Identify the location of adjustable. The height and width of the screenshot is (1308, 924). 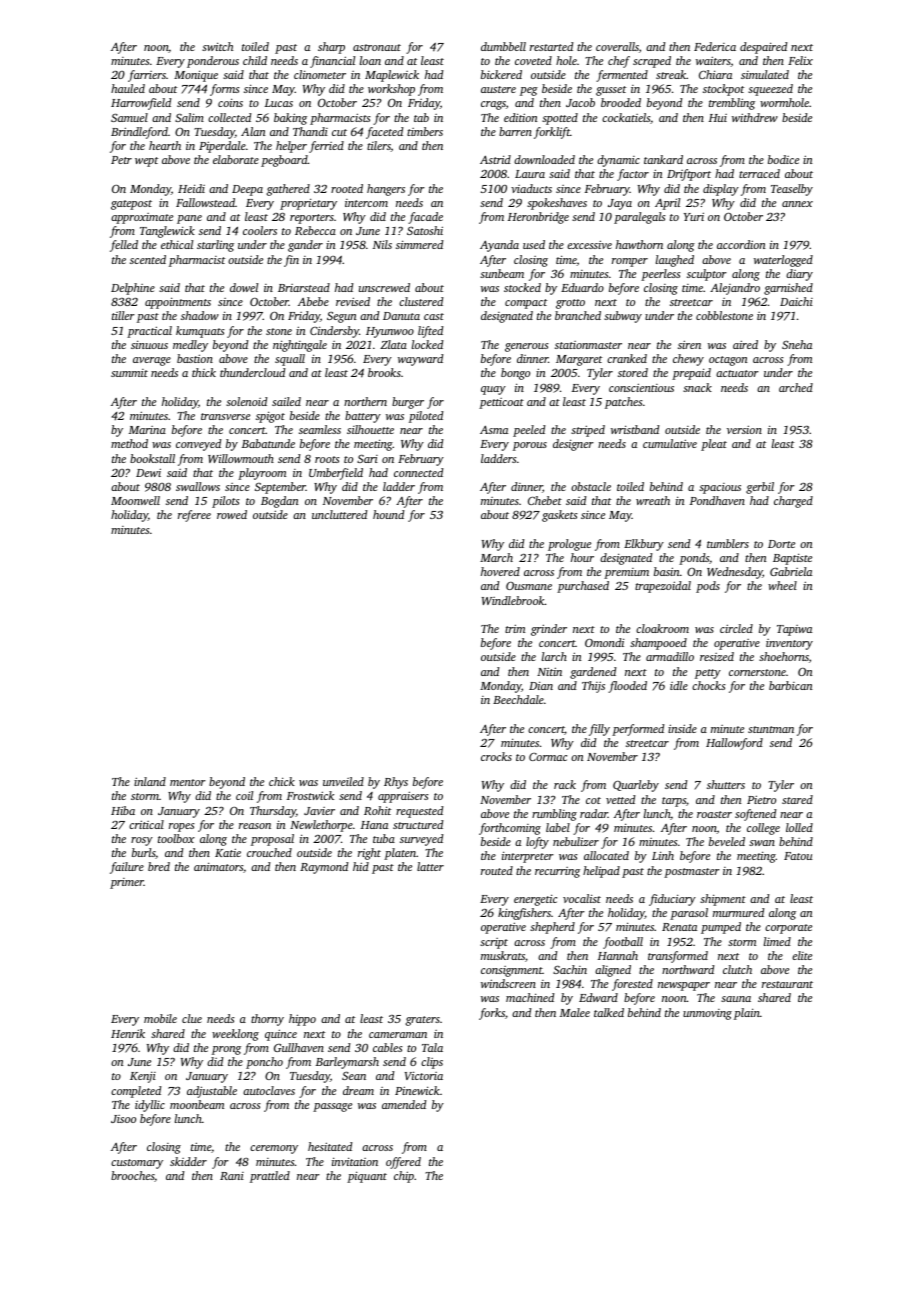
(212, 1092).
